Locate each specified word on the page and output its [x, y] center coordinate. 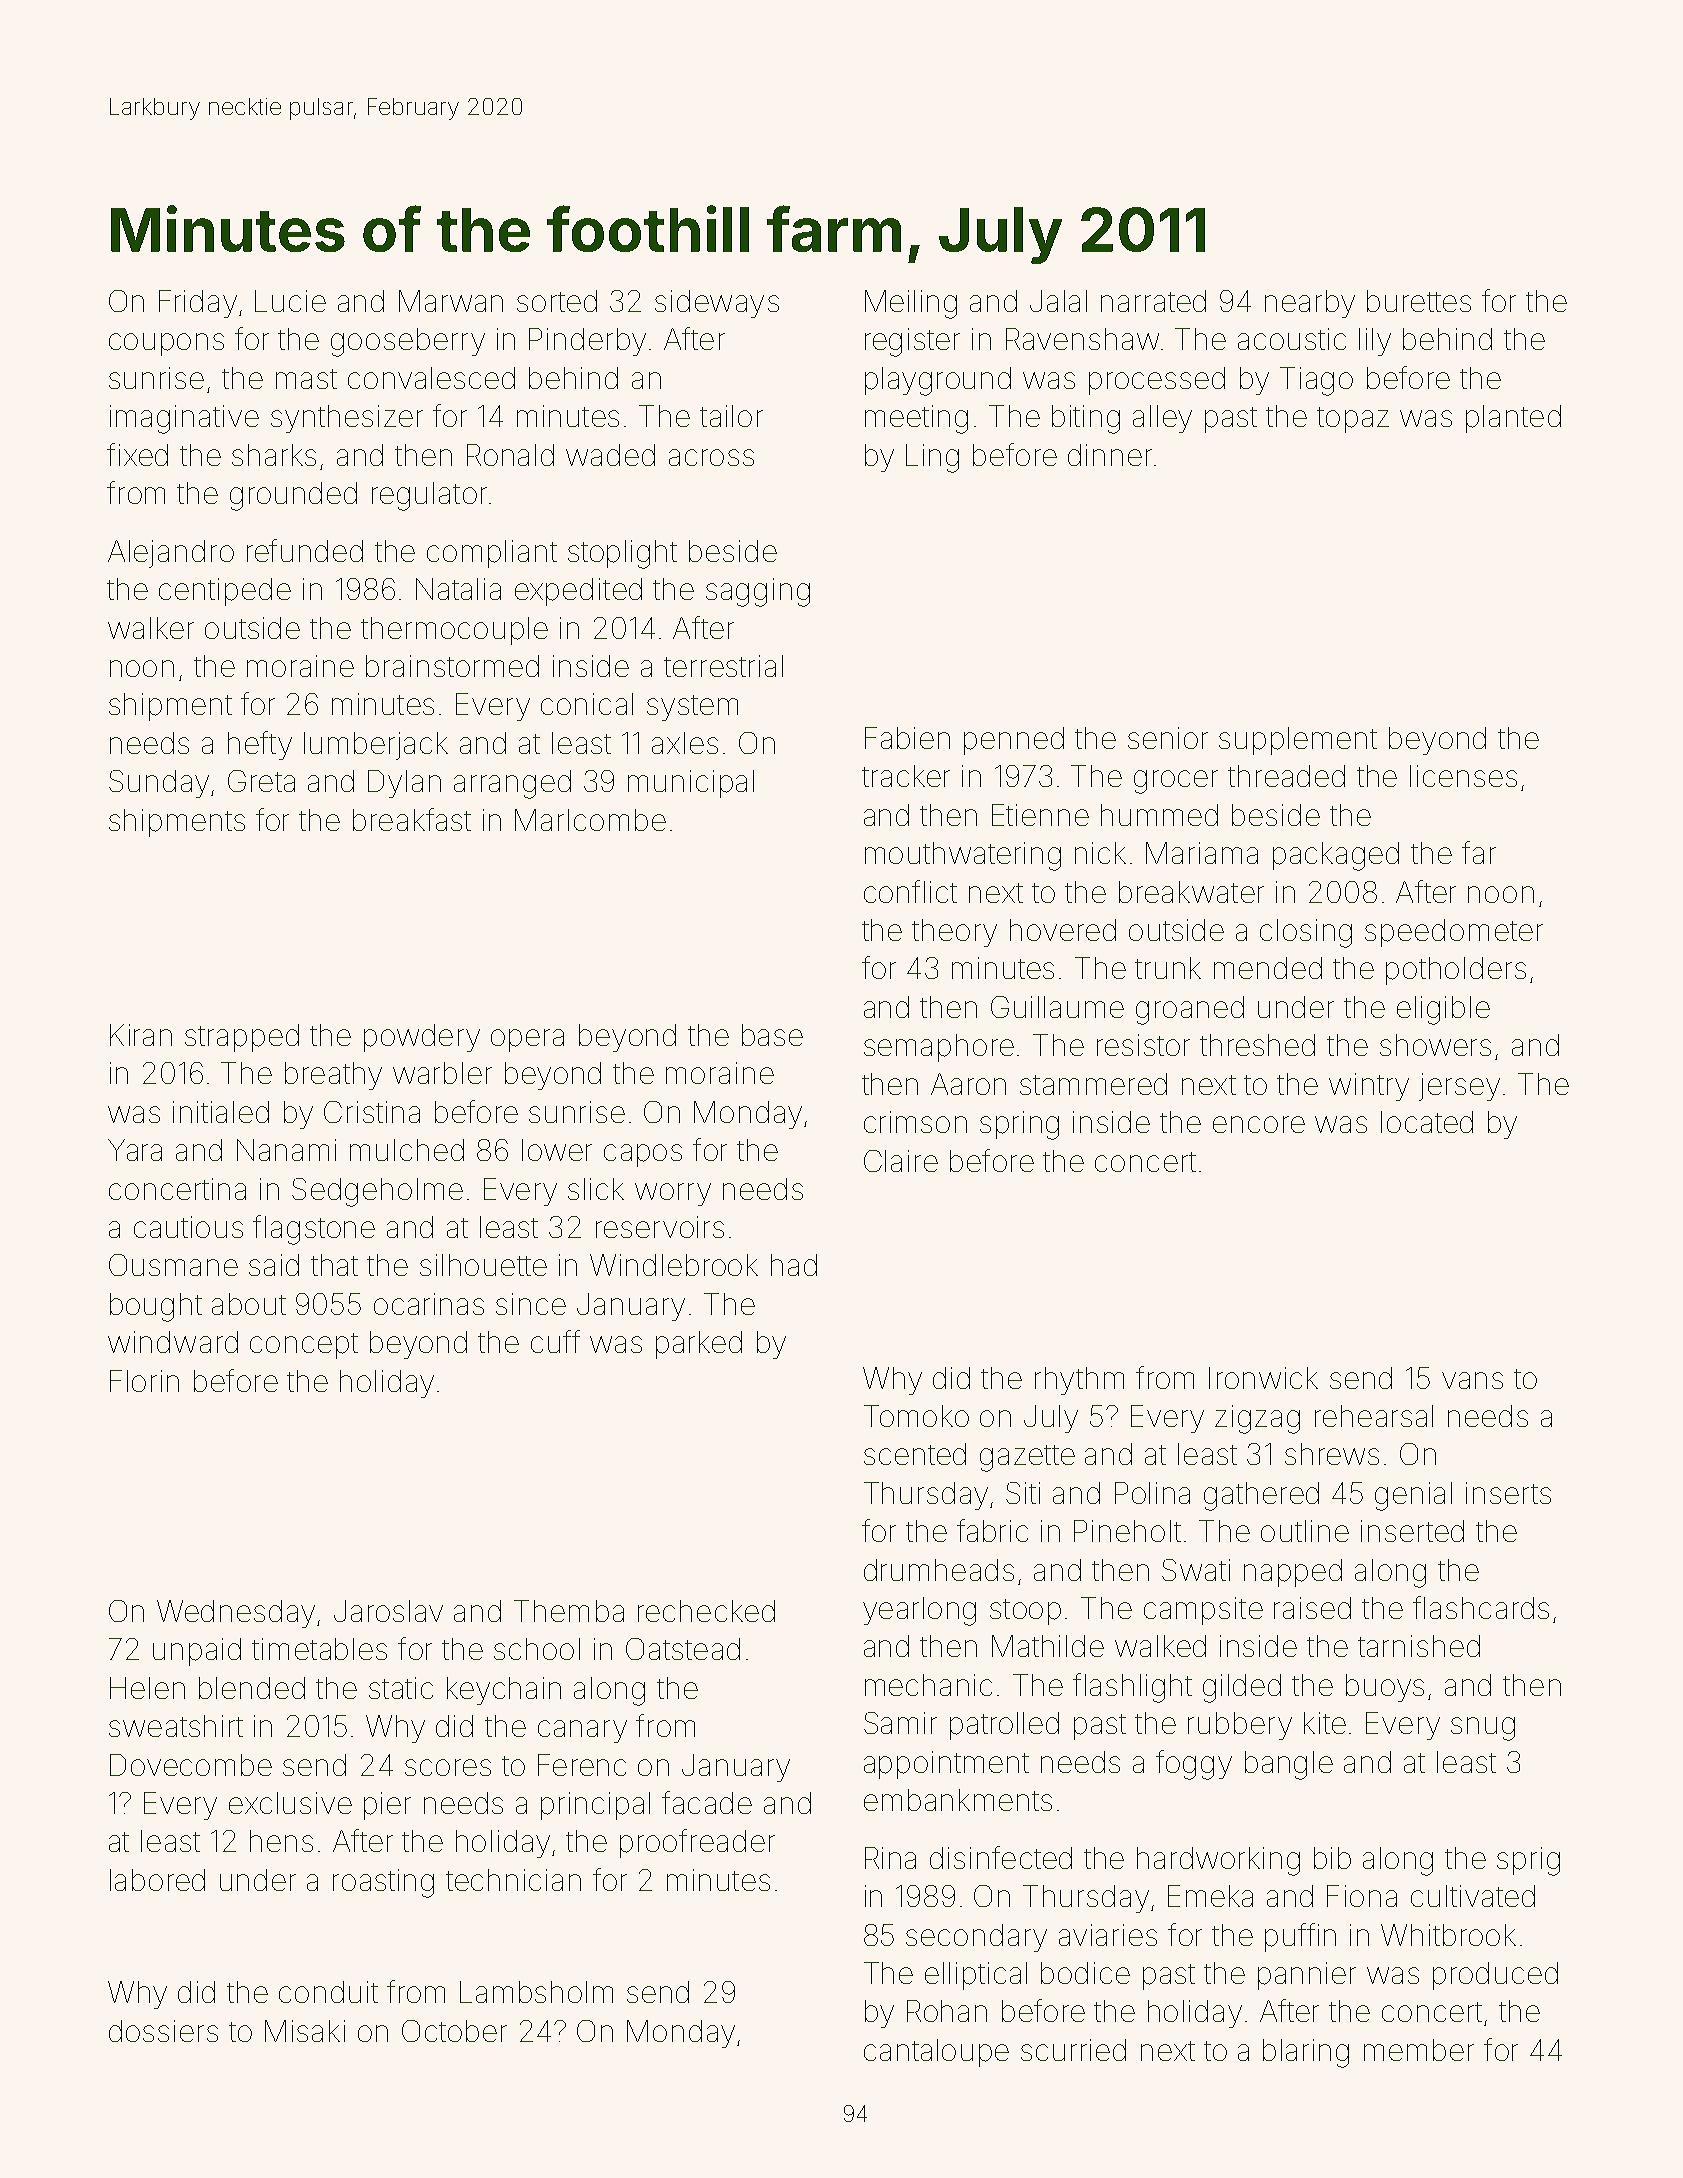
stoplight [622, 554]
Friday [198, 304]
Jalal [1058, 301]
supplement [1298, 741]
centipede [225, 592]
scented [915, 1454]
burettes [1419, 301]
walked [1160, 1646]
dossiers [163, 2031]
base [772, 1035]
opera [527, 1040]
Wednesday [236, 1614]
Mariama [1202, 853]
